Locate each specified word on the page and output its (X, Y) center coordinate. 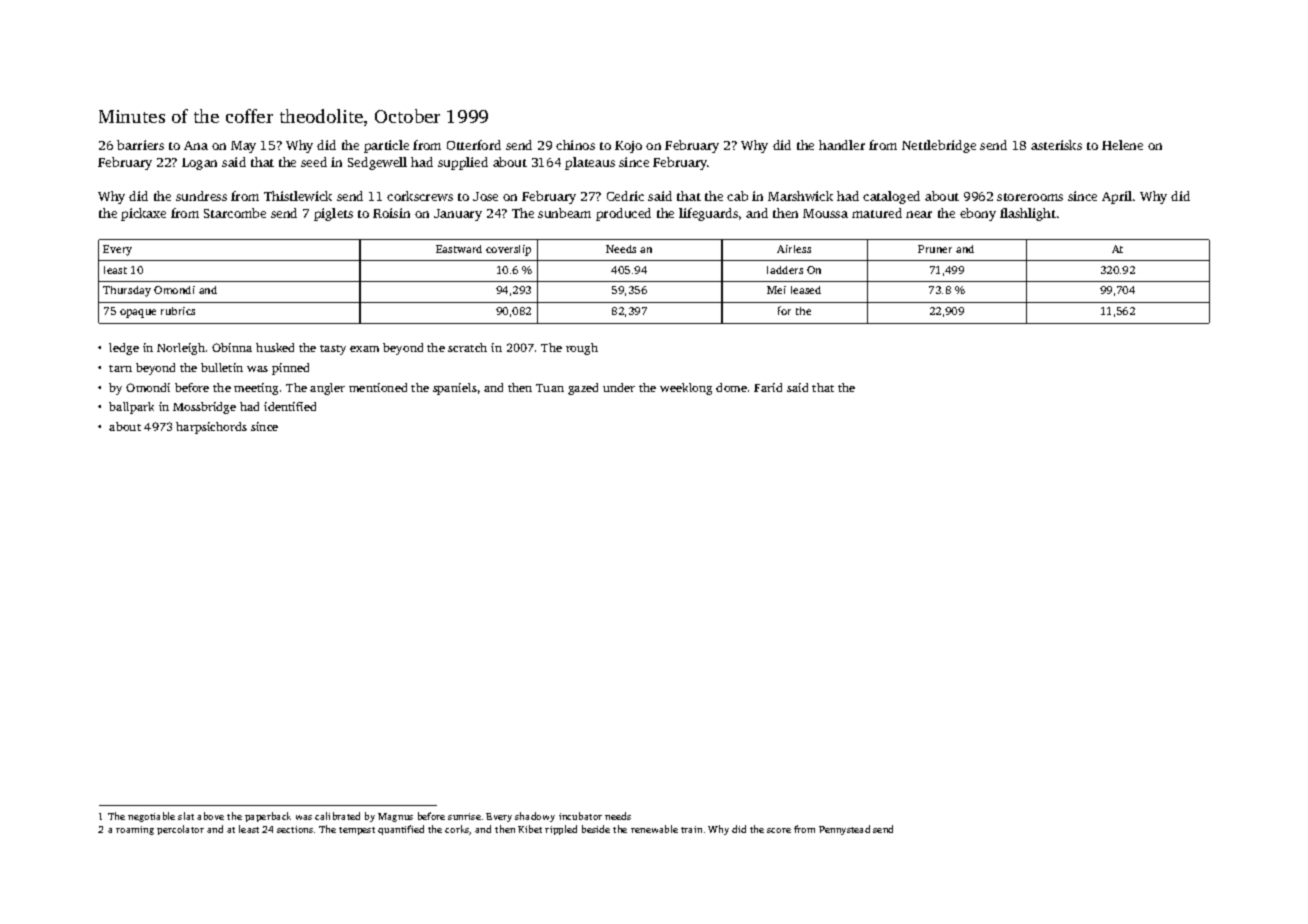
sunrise (464, 816)
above (210, 816)
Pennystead (844, 830)
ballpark (131, 408)
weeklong (686, 389)
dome (731, 387)
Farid (768, 387)
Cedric (625, 196)
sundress (201, 196)
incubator (580, 816)
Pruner (935, 249)
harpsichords (211, 428)
